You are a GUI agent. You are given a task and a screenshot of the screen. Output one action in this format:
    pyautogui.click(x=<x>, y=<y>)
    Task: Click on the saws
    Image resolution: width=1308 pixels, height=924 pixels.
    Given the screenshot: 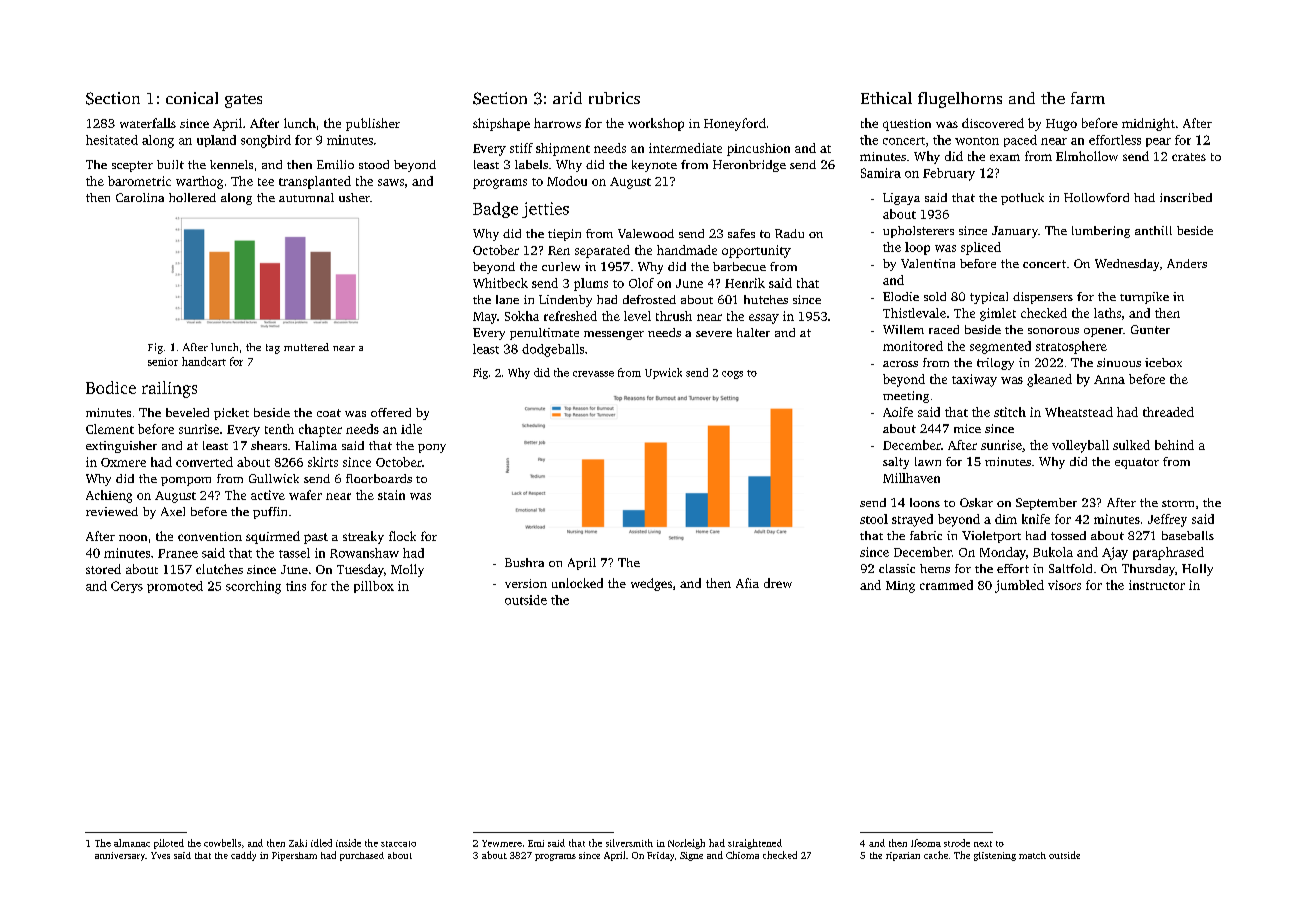 What is the action you would take?
    pyautogui.click(x=391, y=182)
